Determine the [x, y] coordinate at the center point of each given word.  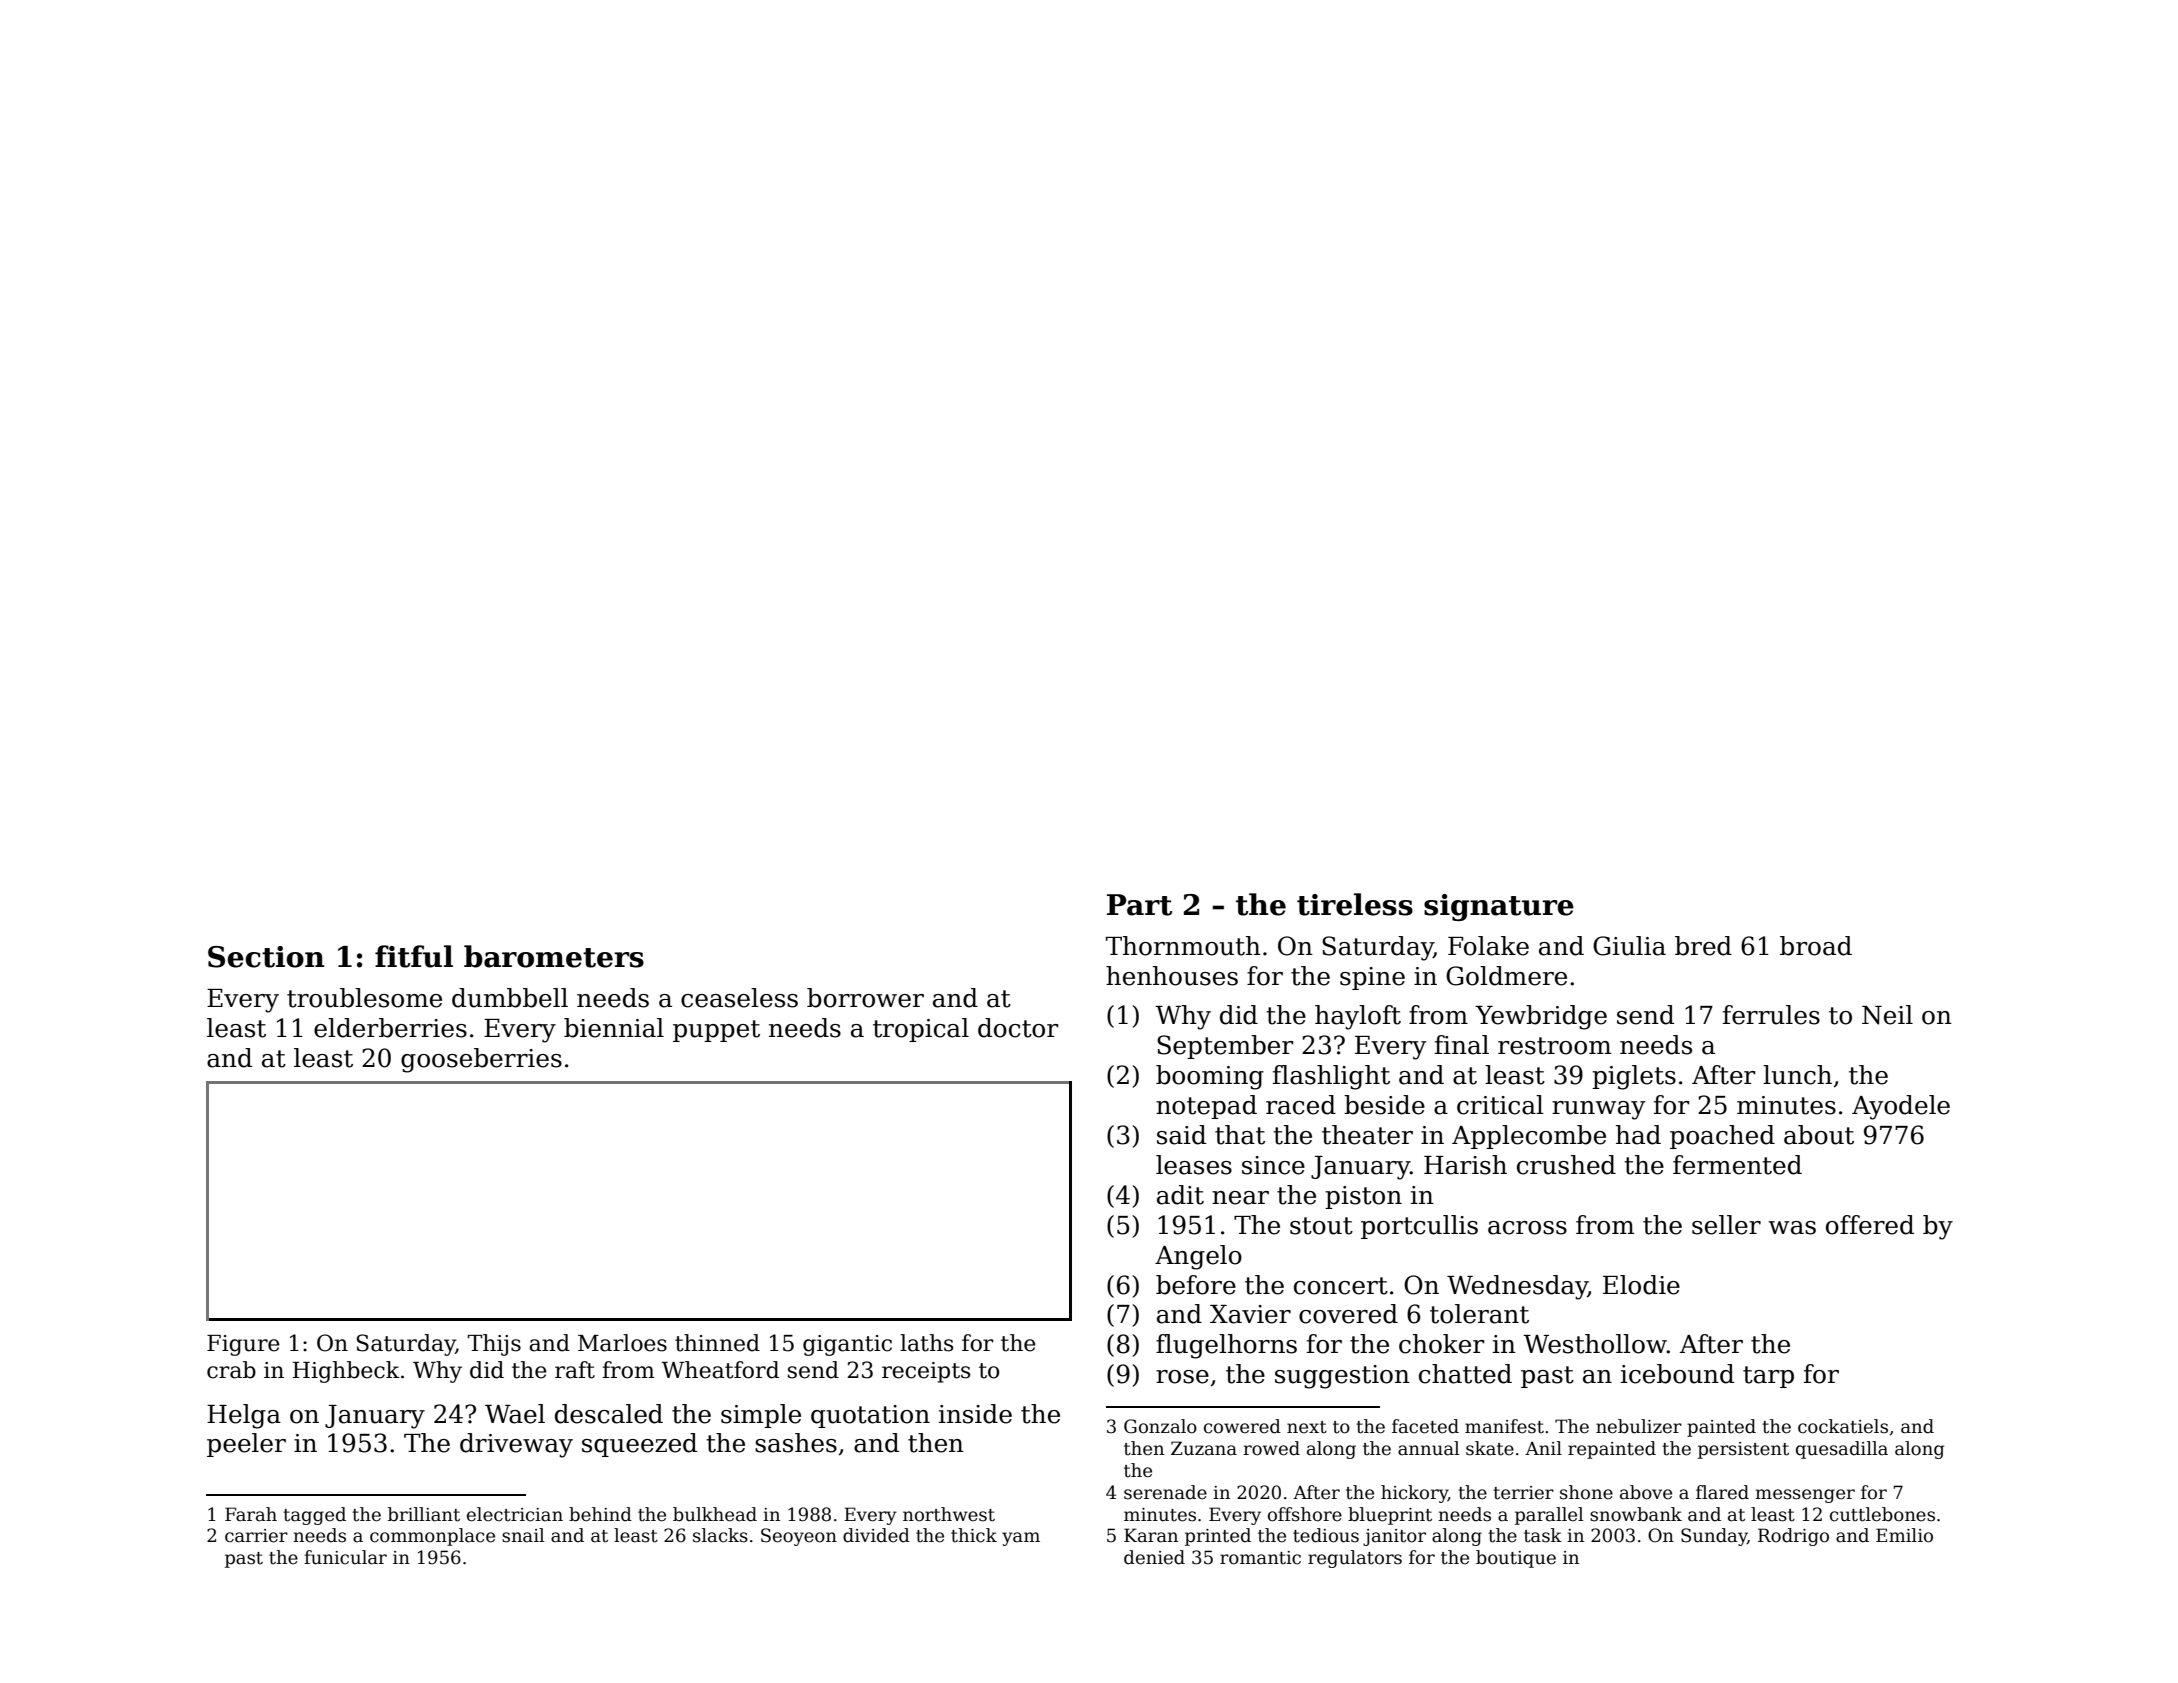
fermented [1737, 1165]
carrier [256, 1536]
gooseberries [481, 1060]
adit [1180, 1195]
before [1196, 1285]
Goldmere [1506, 976]
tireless [1355, 904]
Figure [243, 1345]
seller [1726, 1225]
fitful [414, 956]
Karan [1151, 1535]
